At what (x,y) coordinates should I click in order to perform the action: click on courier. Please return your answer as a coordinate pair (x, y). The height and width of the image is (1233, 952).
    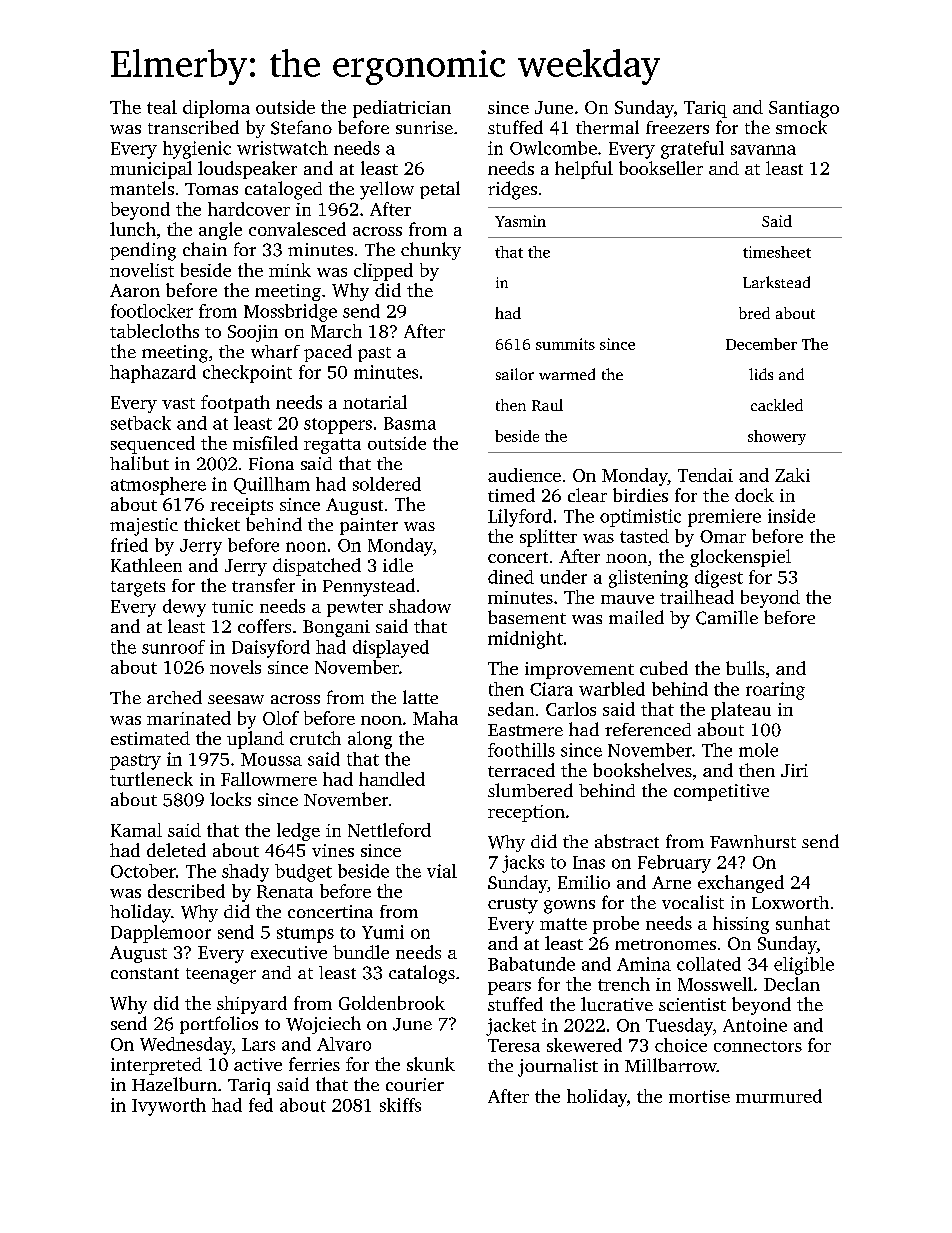
    Looking at the image, I should click on (415, 1084).
